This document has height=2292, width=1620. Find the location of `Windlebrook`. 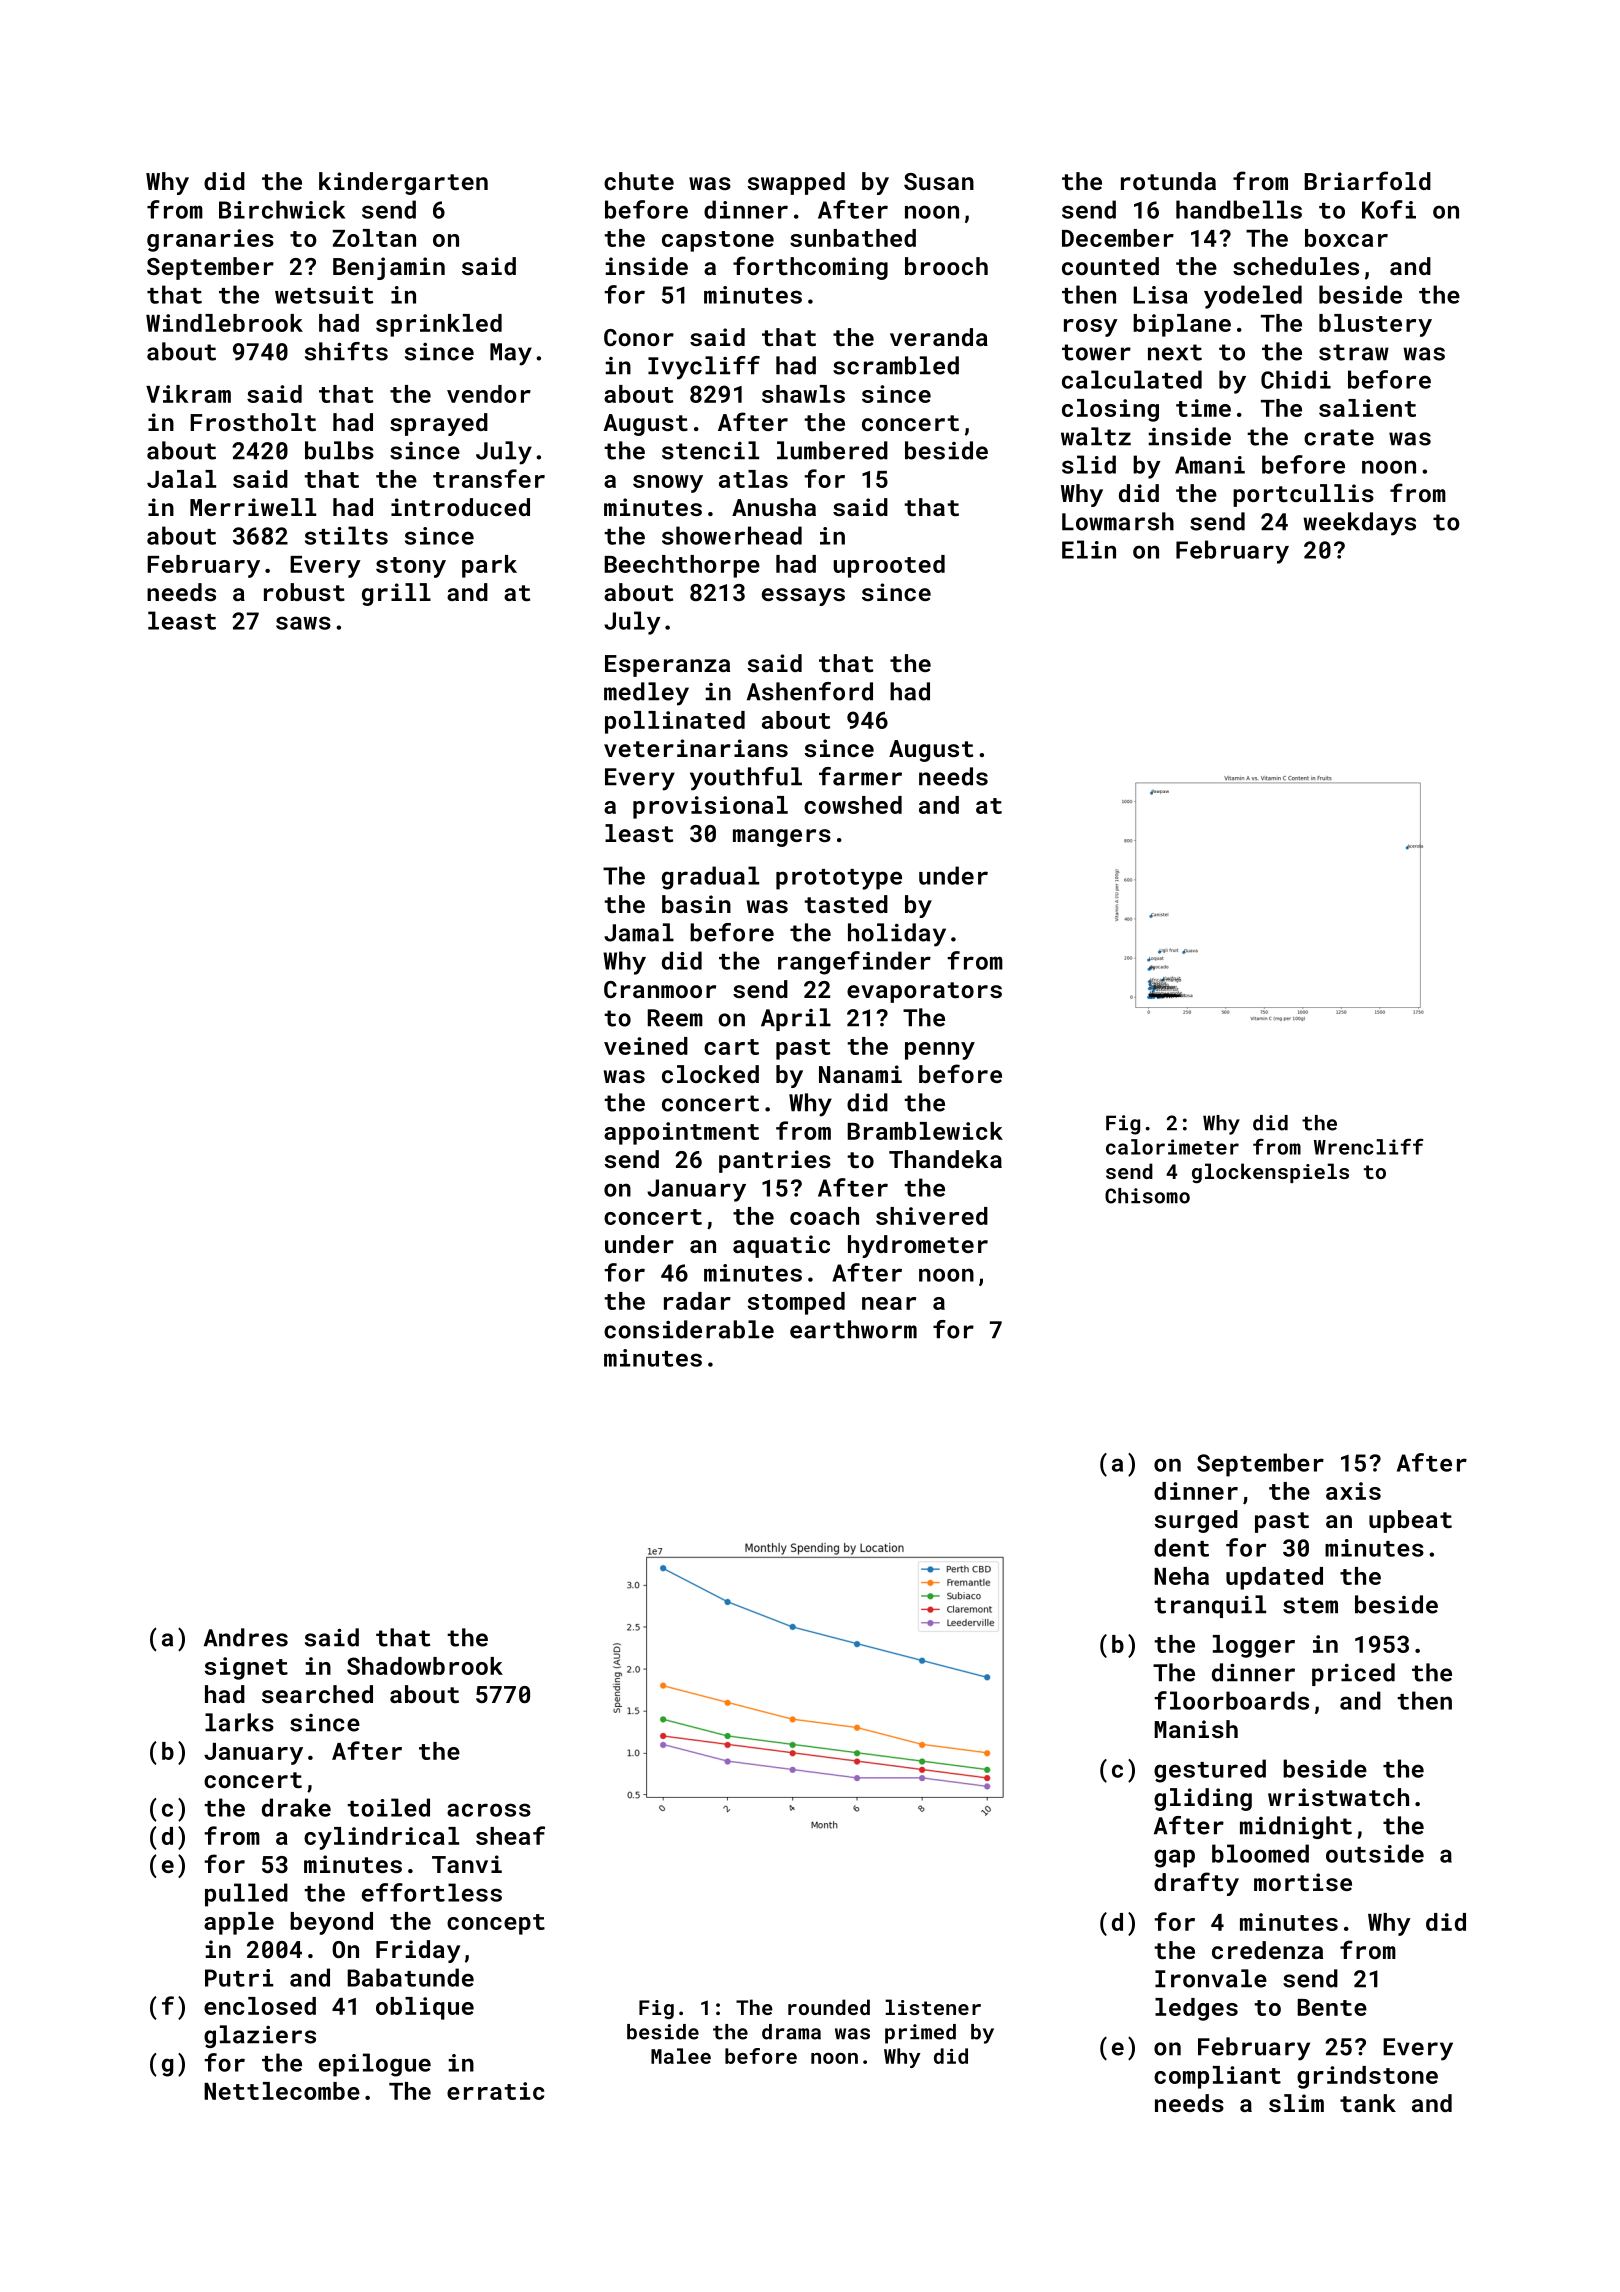

Windlebrook is located at coordinates (224, 323).
